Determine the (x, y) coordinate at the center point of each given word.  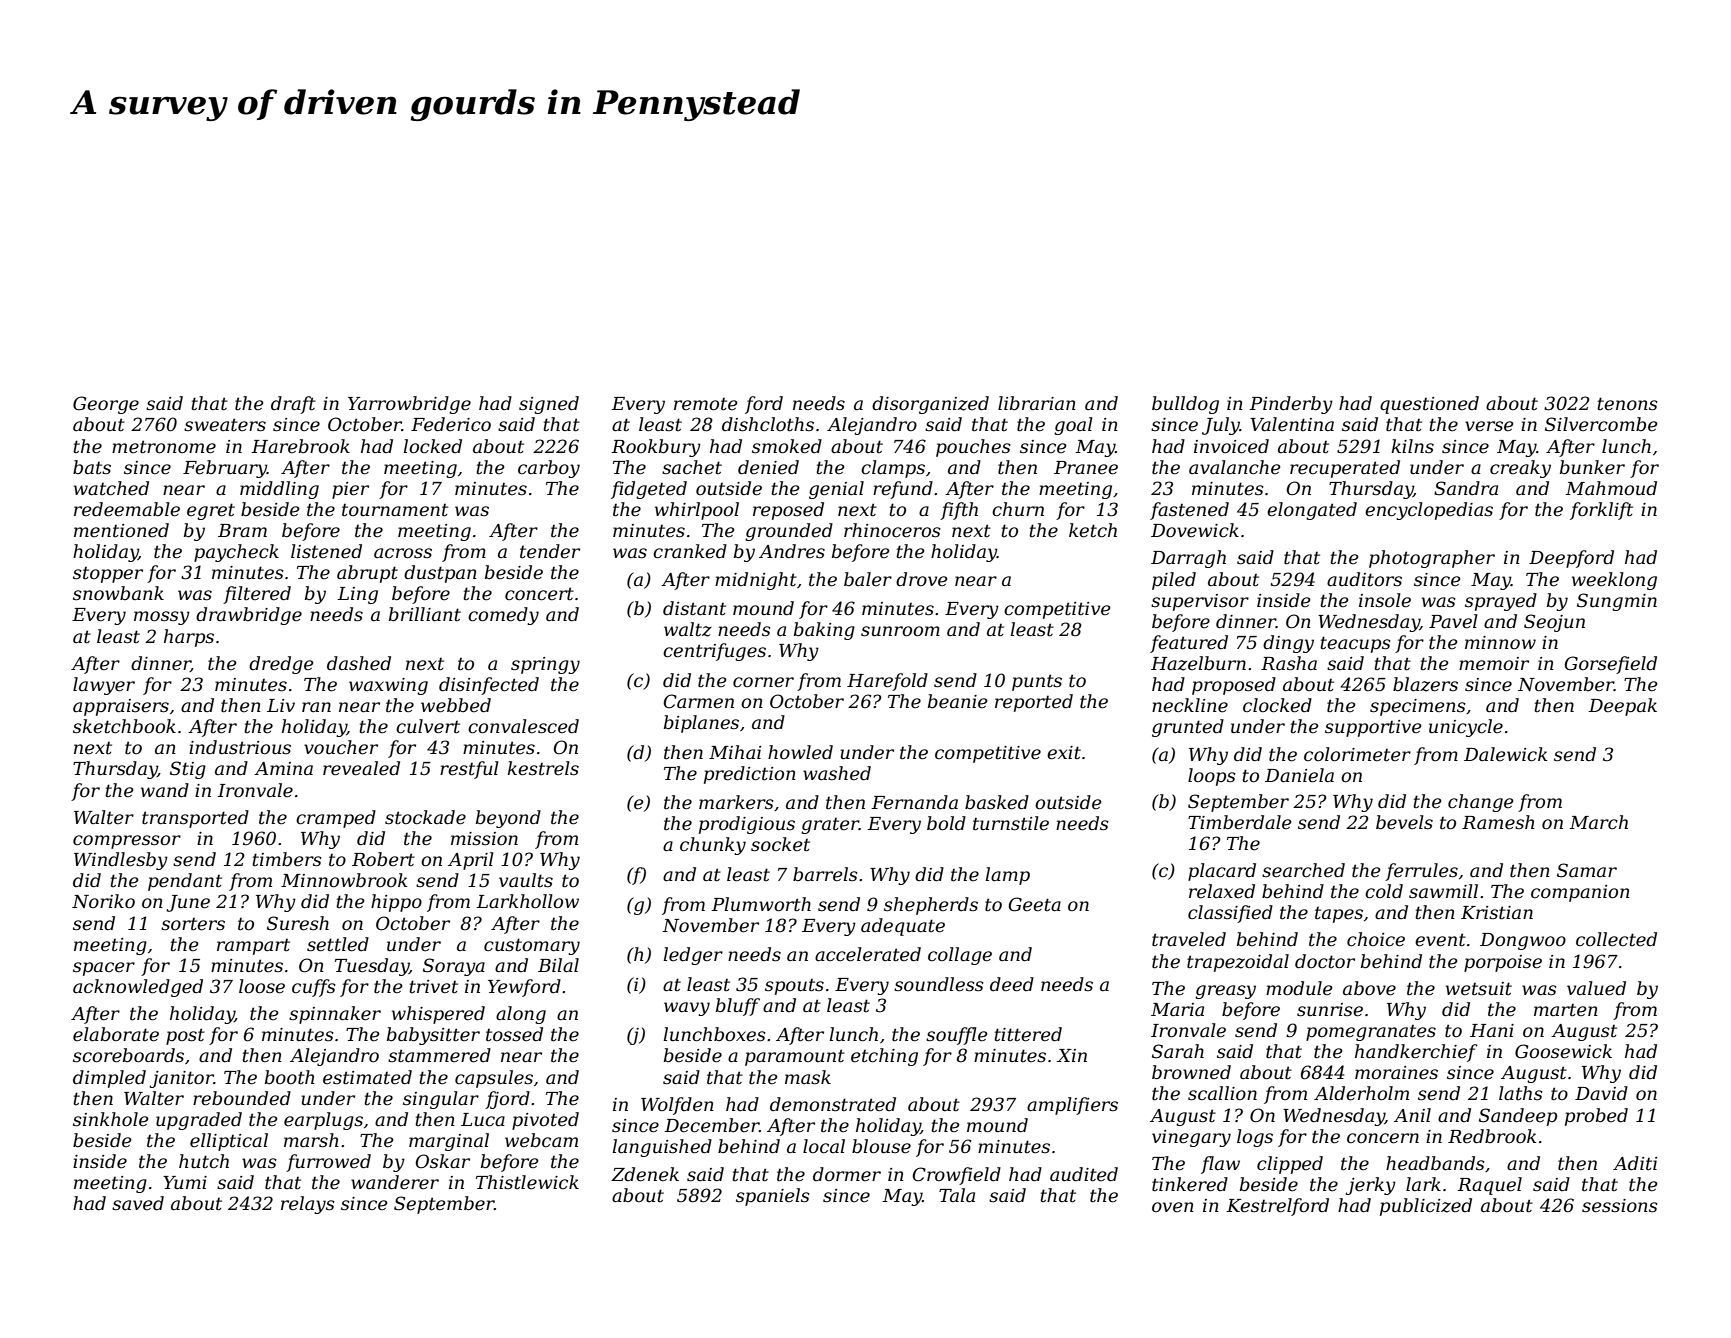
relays (308, 1205)
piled (1174, 581)
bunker (1592, 467)
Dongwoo (1523, 941)
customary (532, 946)
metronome (164, 447)
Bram (242, 530)
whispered (438, 1015)
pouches (973, 448)
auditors (1364, 579)
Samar (1587, 870)
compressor (127, 842)
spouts (794, 987)
